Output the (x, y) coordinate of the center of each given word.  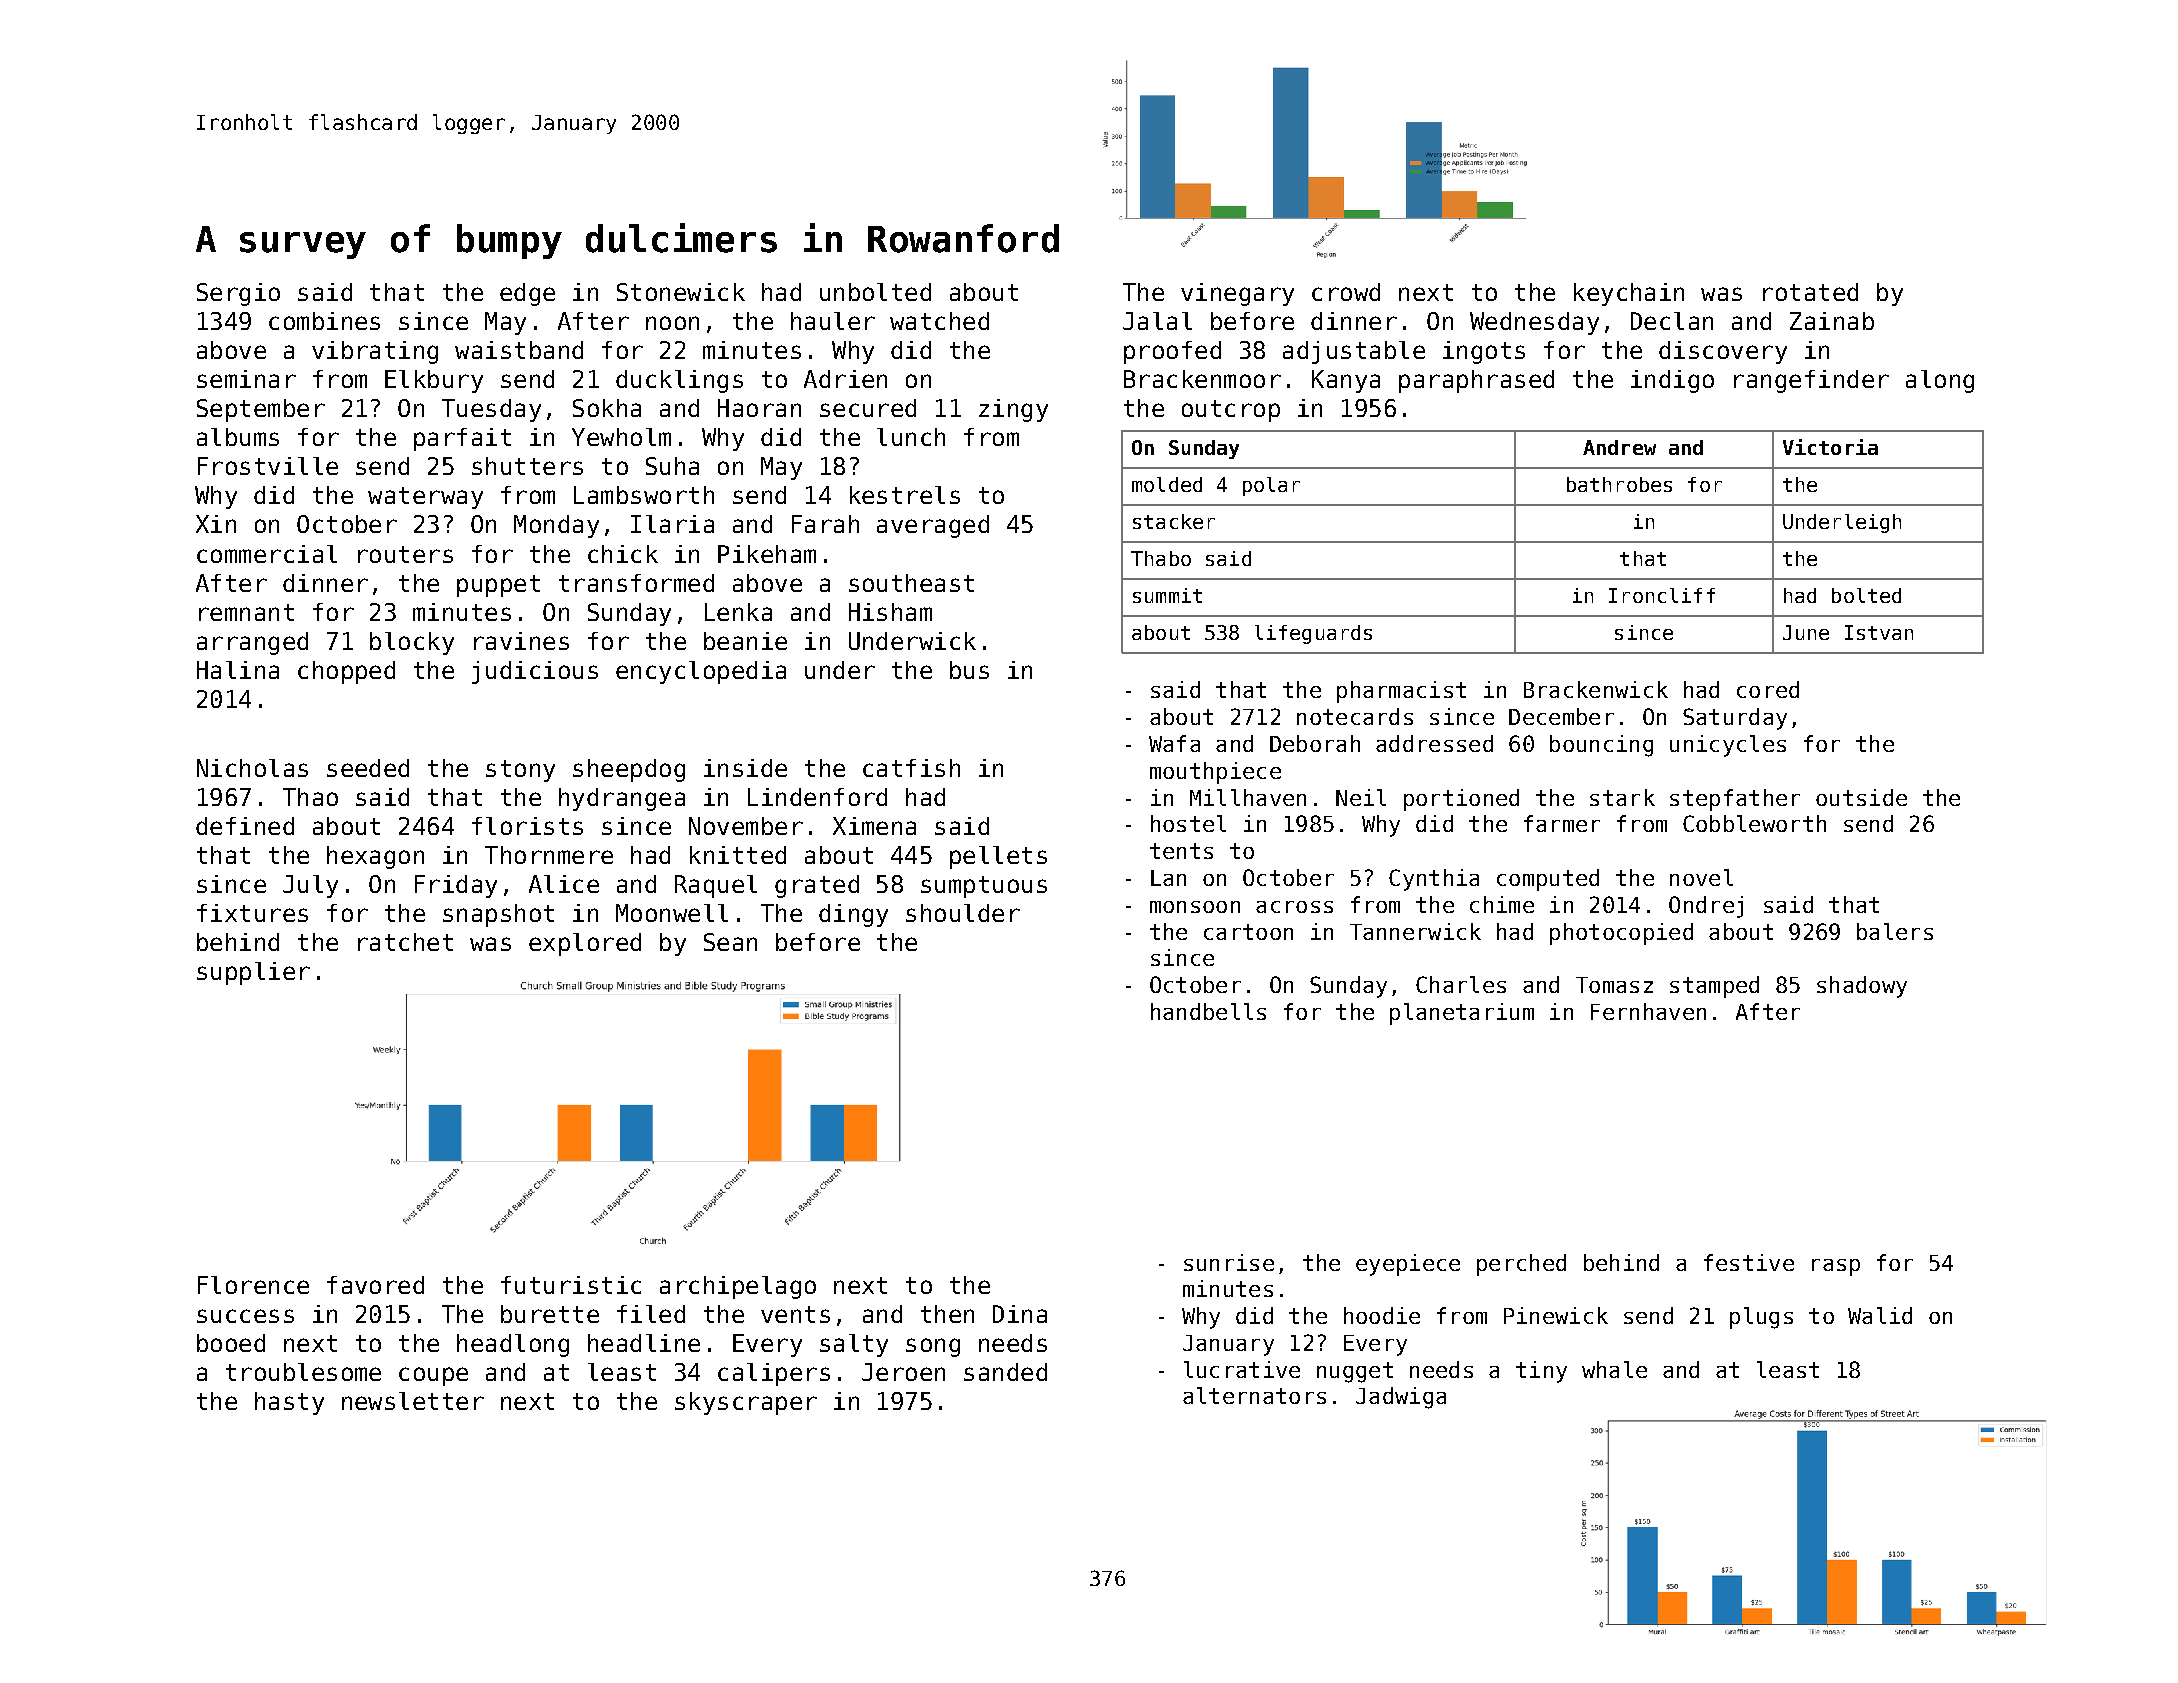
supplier (253, 973)
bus (969, 670)
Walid (1880, 1315)
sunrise (1229, 1262)
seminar (246, 379)
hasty (289, 1403)
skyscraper (746, 1403)
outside (1861, 797)
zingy (1013, 410)
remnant (246, 612)
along (1940, 381)
